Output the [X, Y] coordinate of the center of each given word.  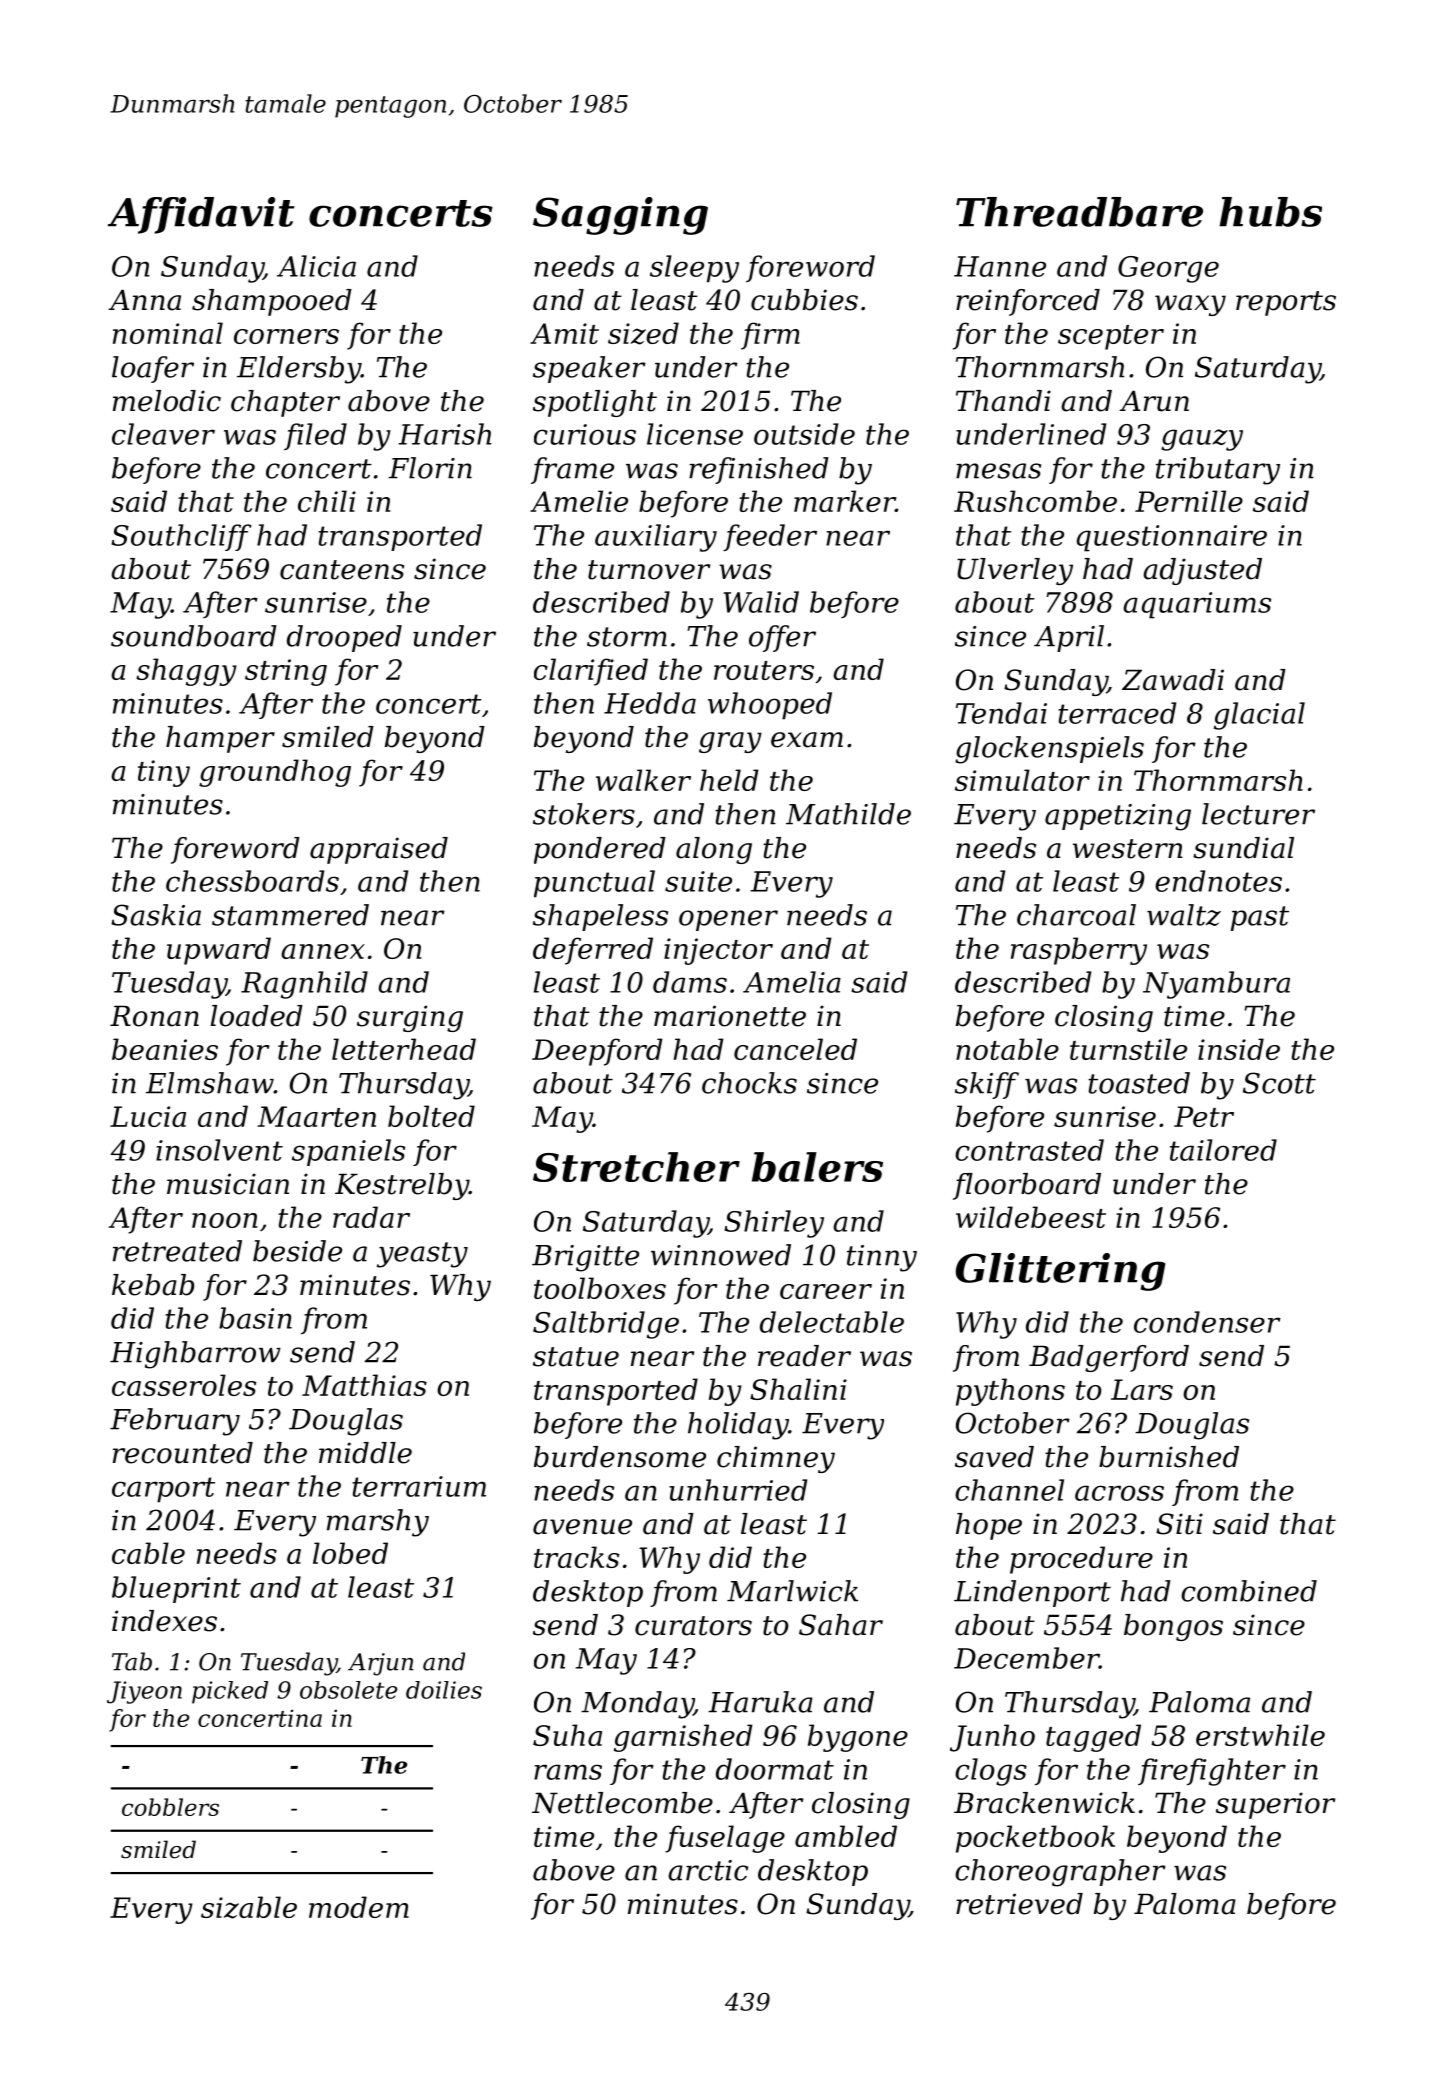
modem [359, 1907]
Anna [144, 300]
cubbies [804, 300]
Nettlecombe [622, 1803]
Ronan [154, 1016]
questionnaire [1172, 538]
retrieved [1019, 1904]
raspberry [1079, 951]
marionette [730, 1016]
